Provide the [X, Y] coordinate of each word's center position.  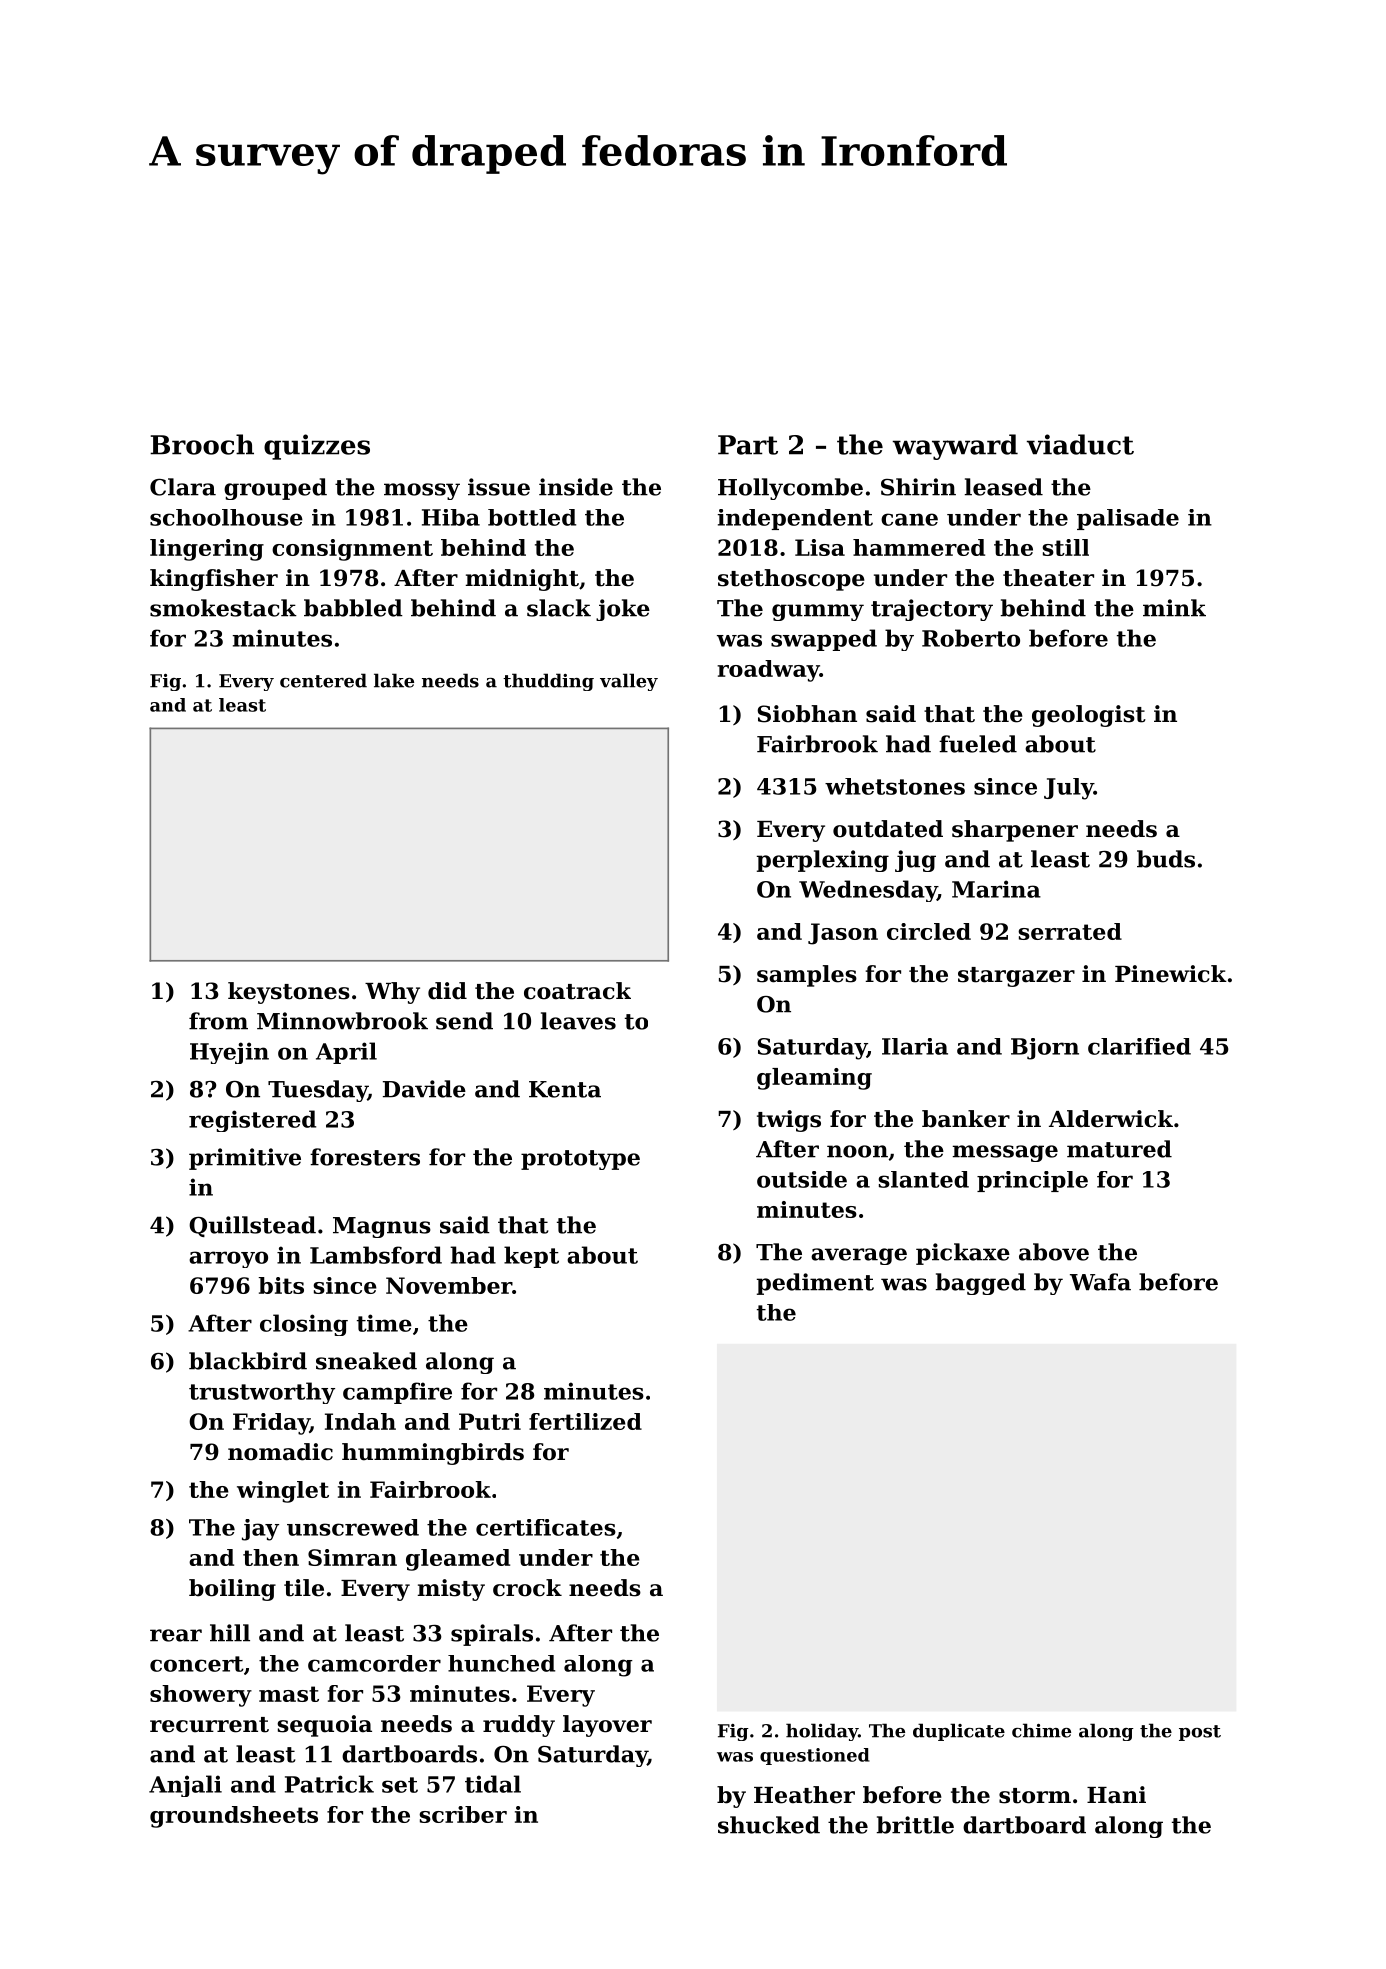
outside [802, 1179]
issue [499, 487]
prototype [580, 1160]
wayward [955, 447]
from [218, 1021]
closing [304, 1325]
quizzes [317, 447]
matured [1119, 1149]
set [400, 1785]
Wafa [1100, 1282]
